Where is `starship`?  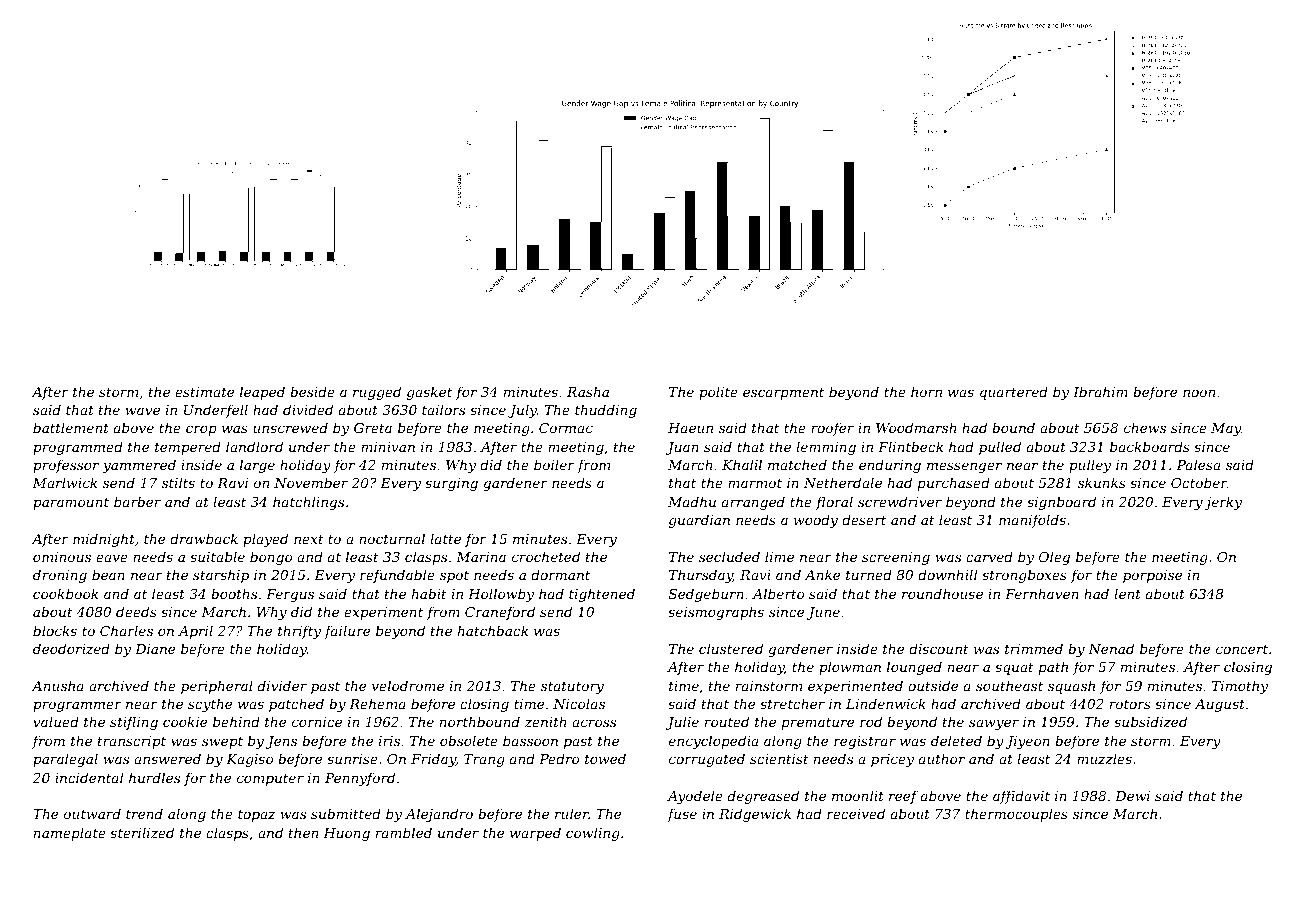 starship is located at coordinates (221, 576).
